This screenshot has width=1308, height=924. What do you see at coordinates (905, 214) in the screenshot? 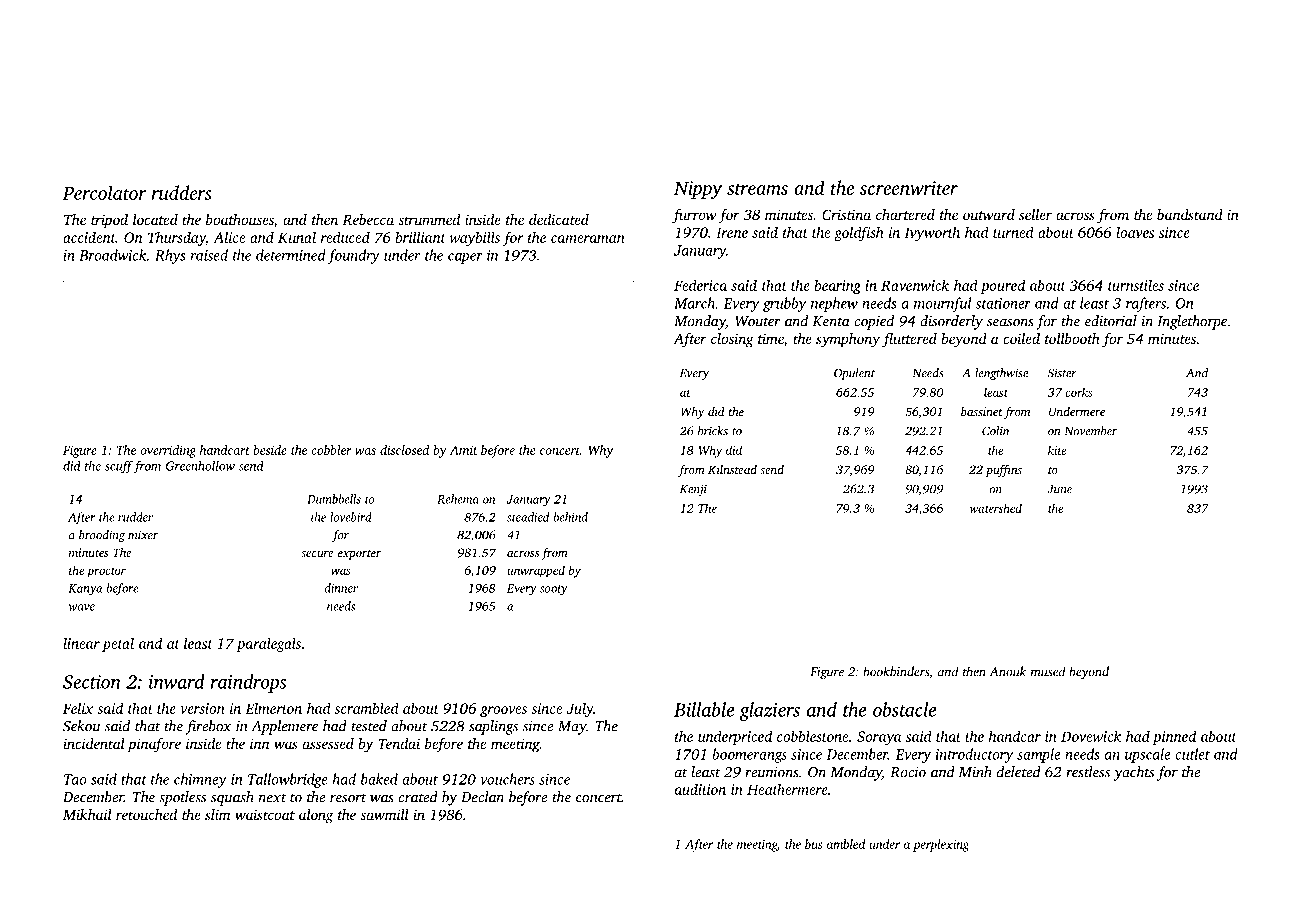
I see `chartered` at bounding box center [905, 214].
